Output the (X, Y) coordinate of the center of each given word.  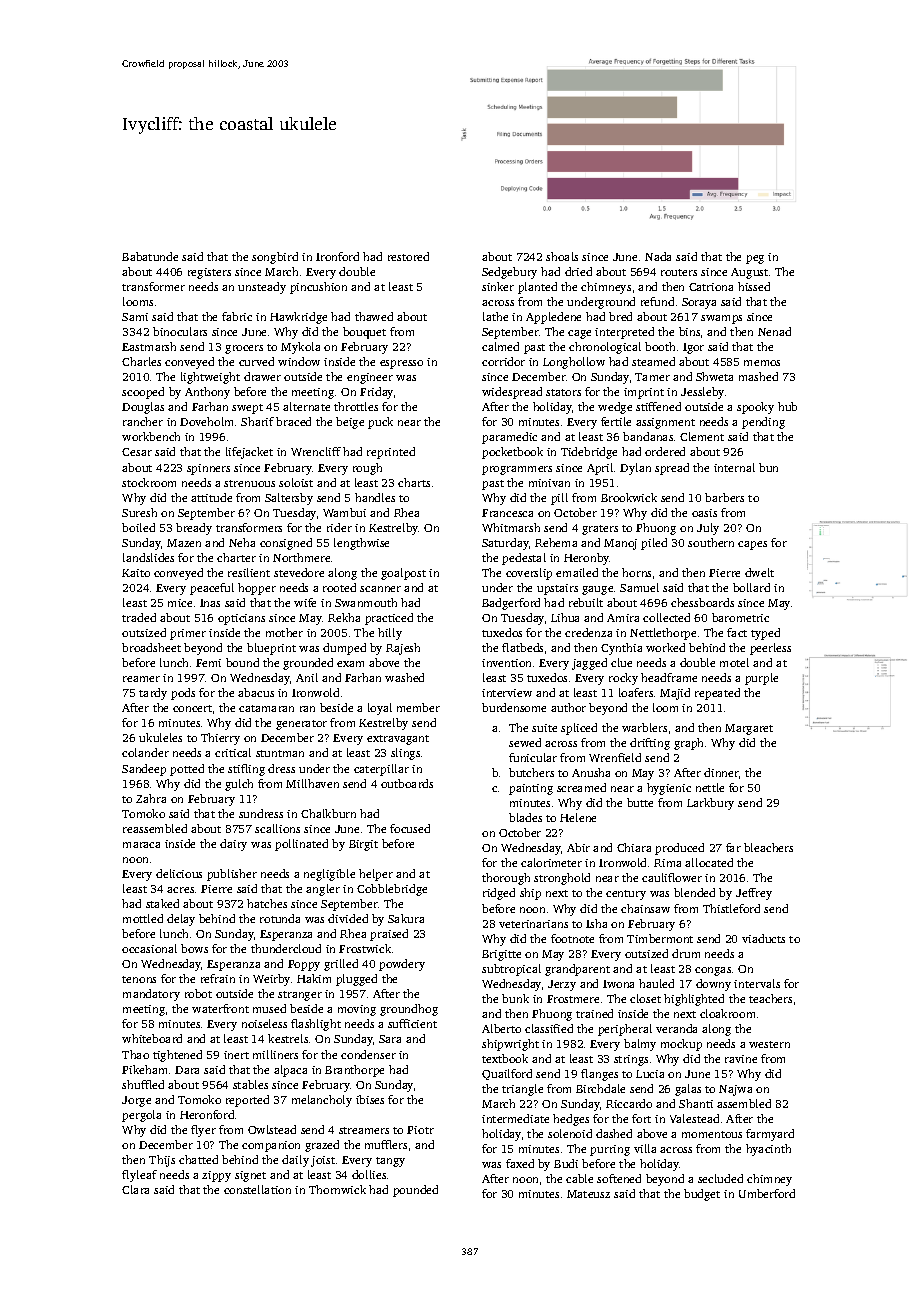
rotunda (280, 918)
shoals (562, 256)
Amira (623, 618)
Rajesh (403, 649)
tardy (153, 694)
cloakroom (727, 1013)
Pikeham (144, 1069)
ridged (499, 894)
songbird (275, 258)
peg (755, 259)
